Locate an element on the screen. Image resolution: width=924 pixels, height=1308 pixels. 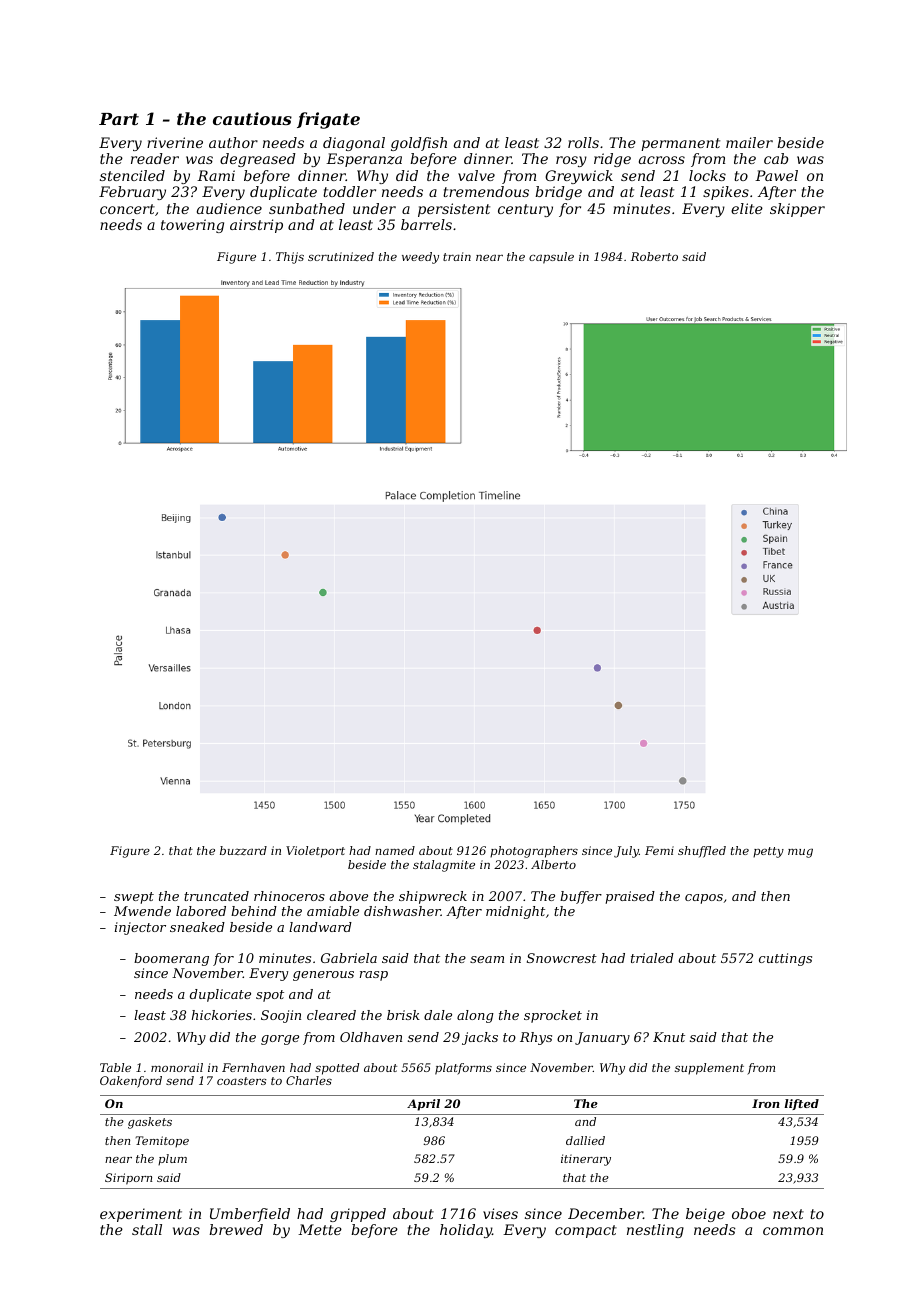
shuffled is located at coordinates (702, 852).
